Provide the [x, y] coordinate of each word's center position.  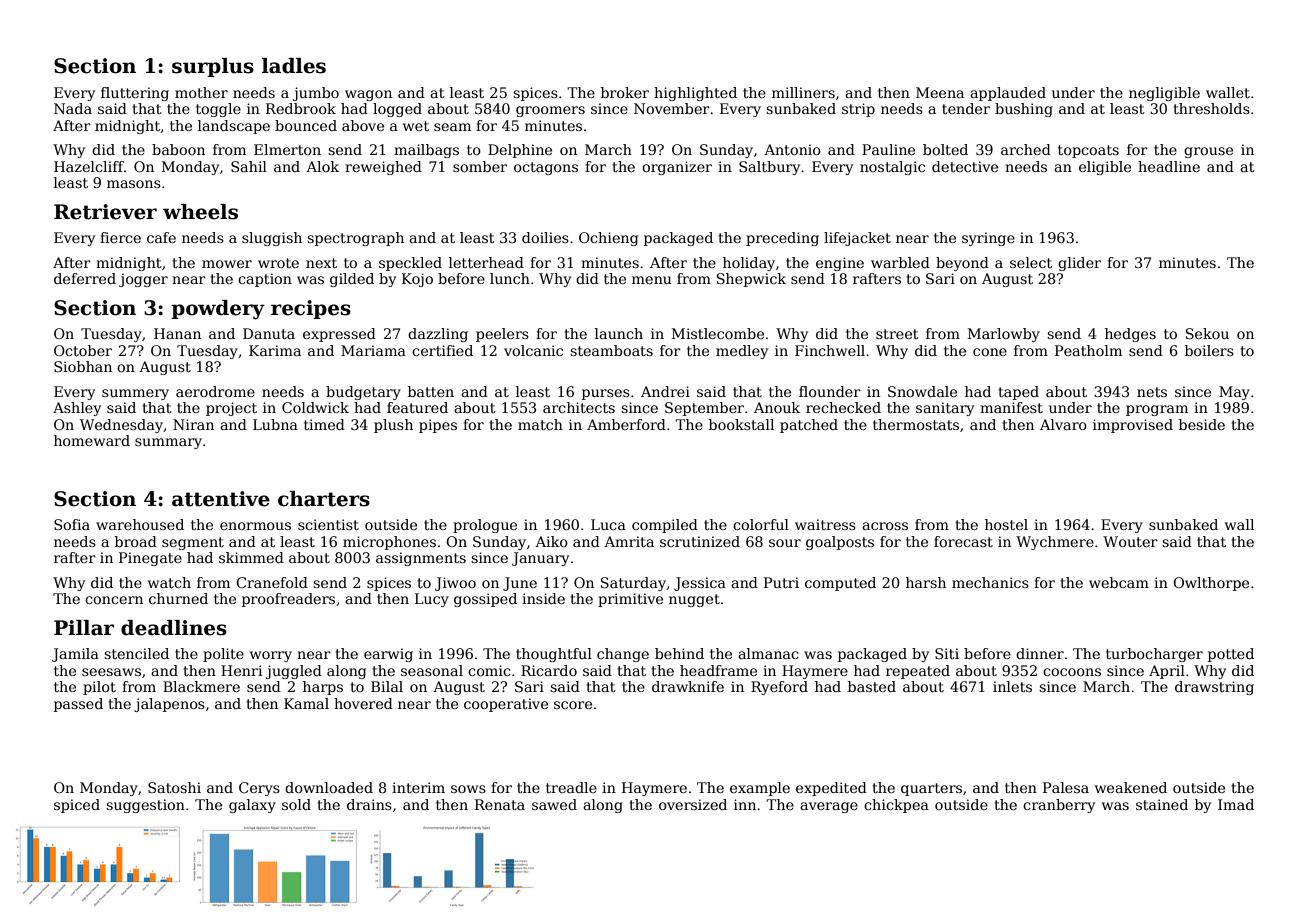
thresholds [1211, 108]
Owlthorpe [1211, 584]
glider [1079, 264]
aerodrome [215, 391]
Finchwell [830, 350]
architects [579, 407]
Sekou [1207, 333]
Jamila [75, 655]
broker [625, 92]
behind [679, 653]
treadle [571, 787]
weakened [1131, 787]
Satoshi [174, 787]
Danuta [269, 333]
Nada [73, 108]
